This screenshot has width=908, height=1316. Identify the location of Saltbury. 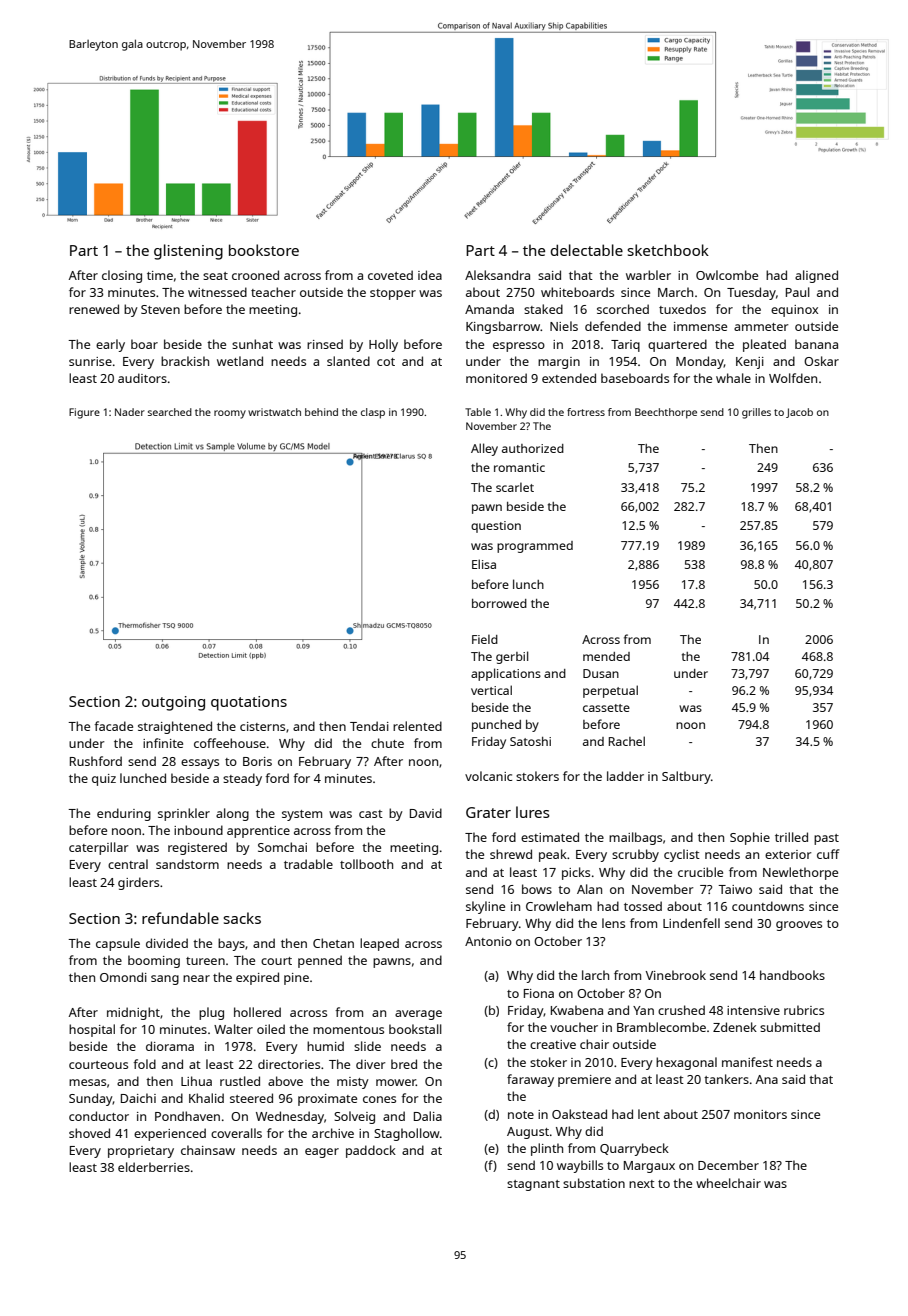
(686, 777).
